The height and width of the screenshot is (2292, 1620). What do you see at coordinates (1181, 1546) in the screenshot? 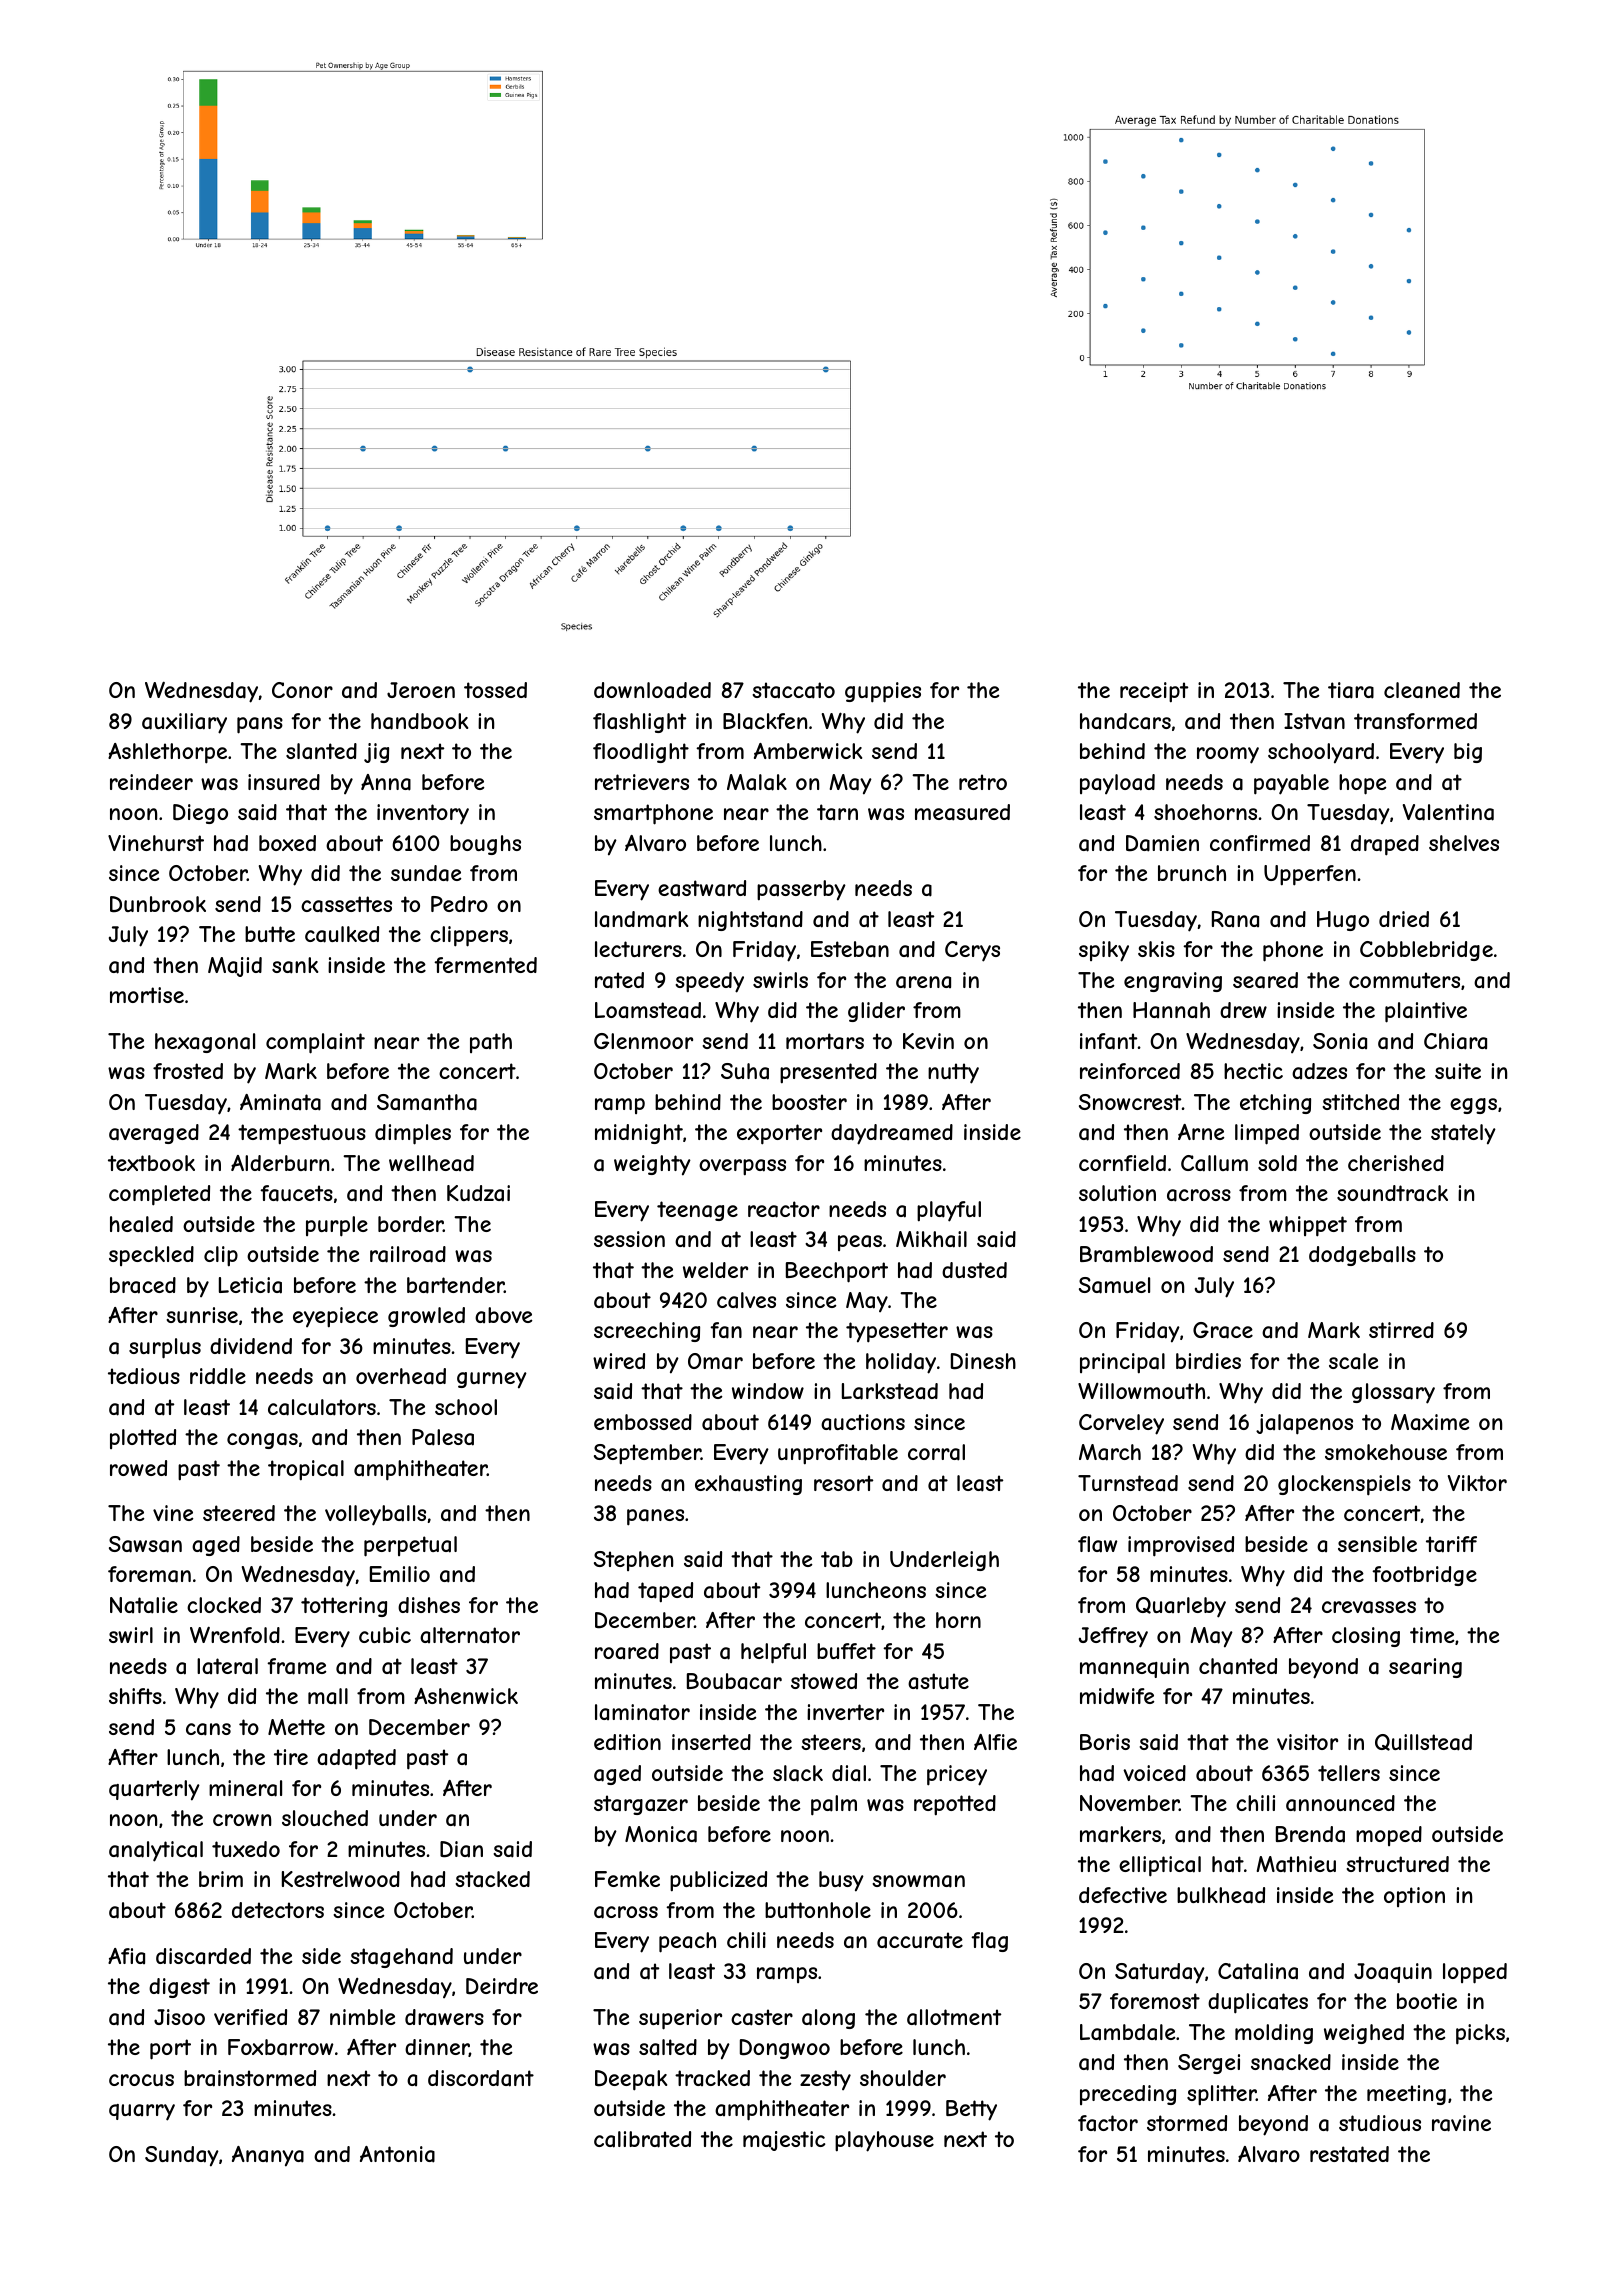
I see `improvised` at bounding box center [1181, 1546].
